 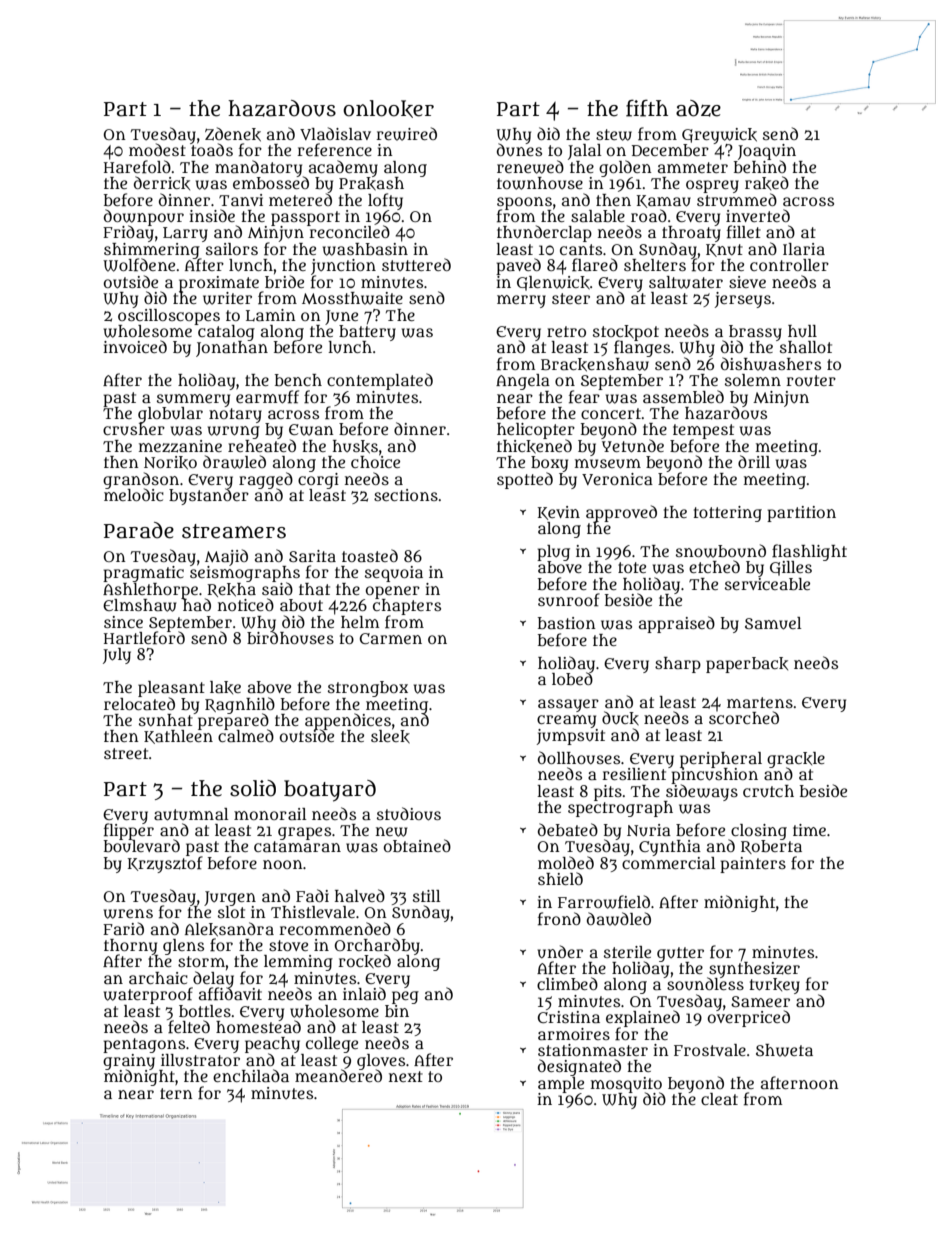 I want to click on waterproof, so click(x=148, y=995).
